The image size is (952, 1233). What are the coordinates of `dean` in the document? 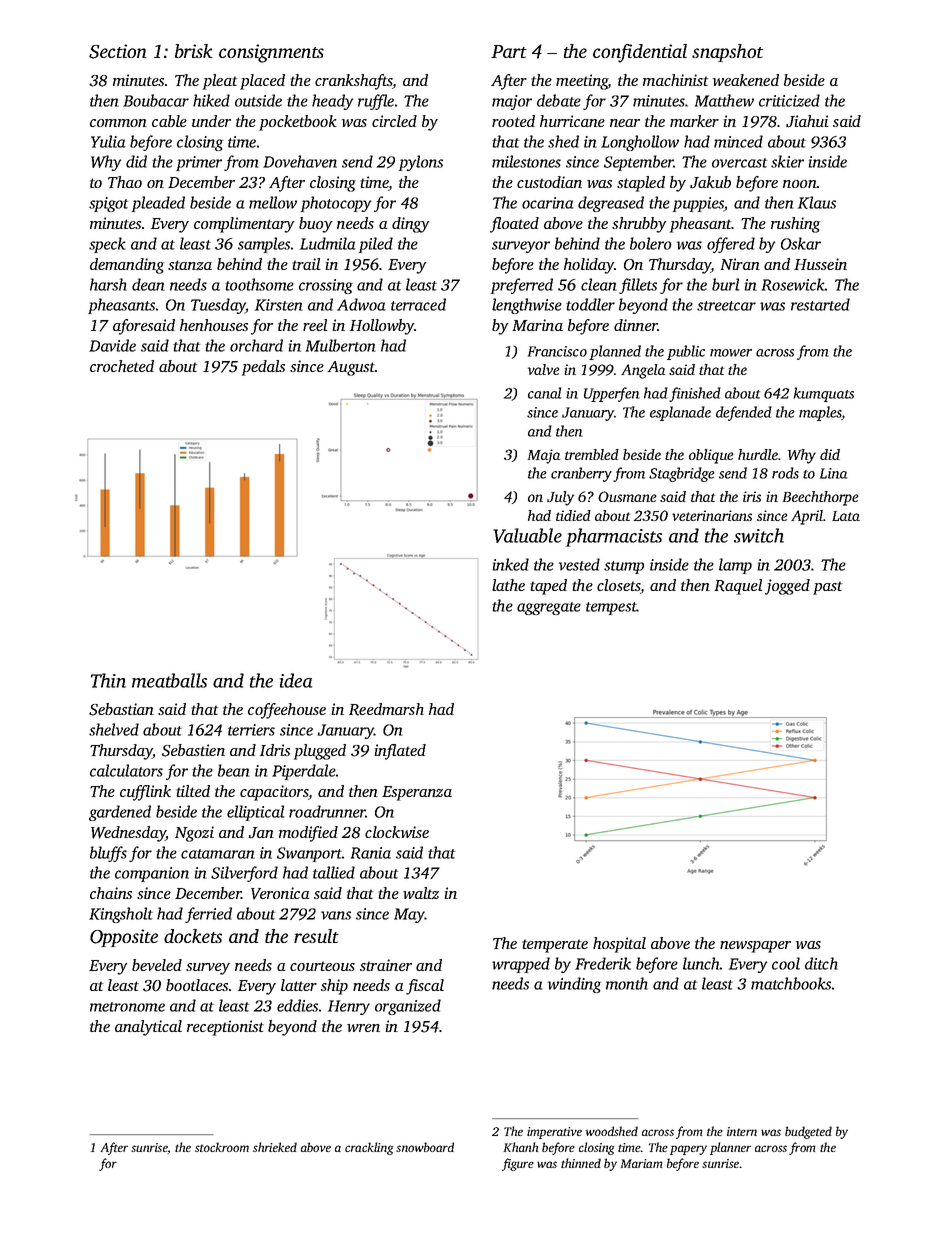 It's located at (148, 284).
